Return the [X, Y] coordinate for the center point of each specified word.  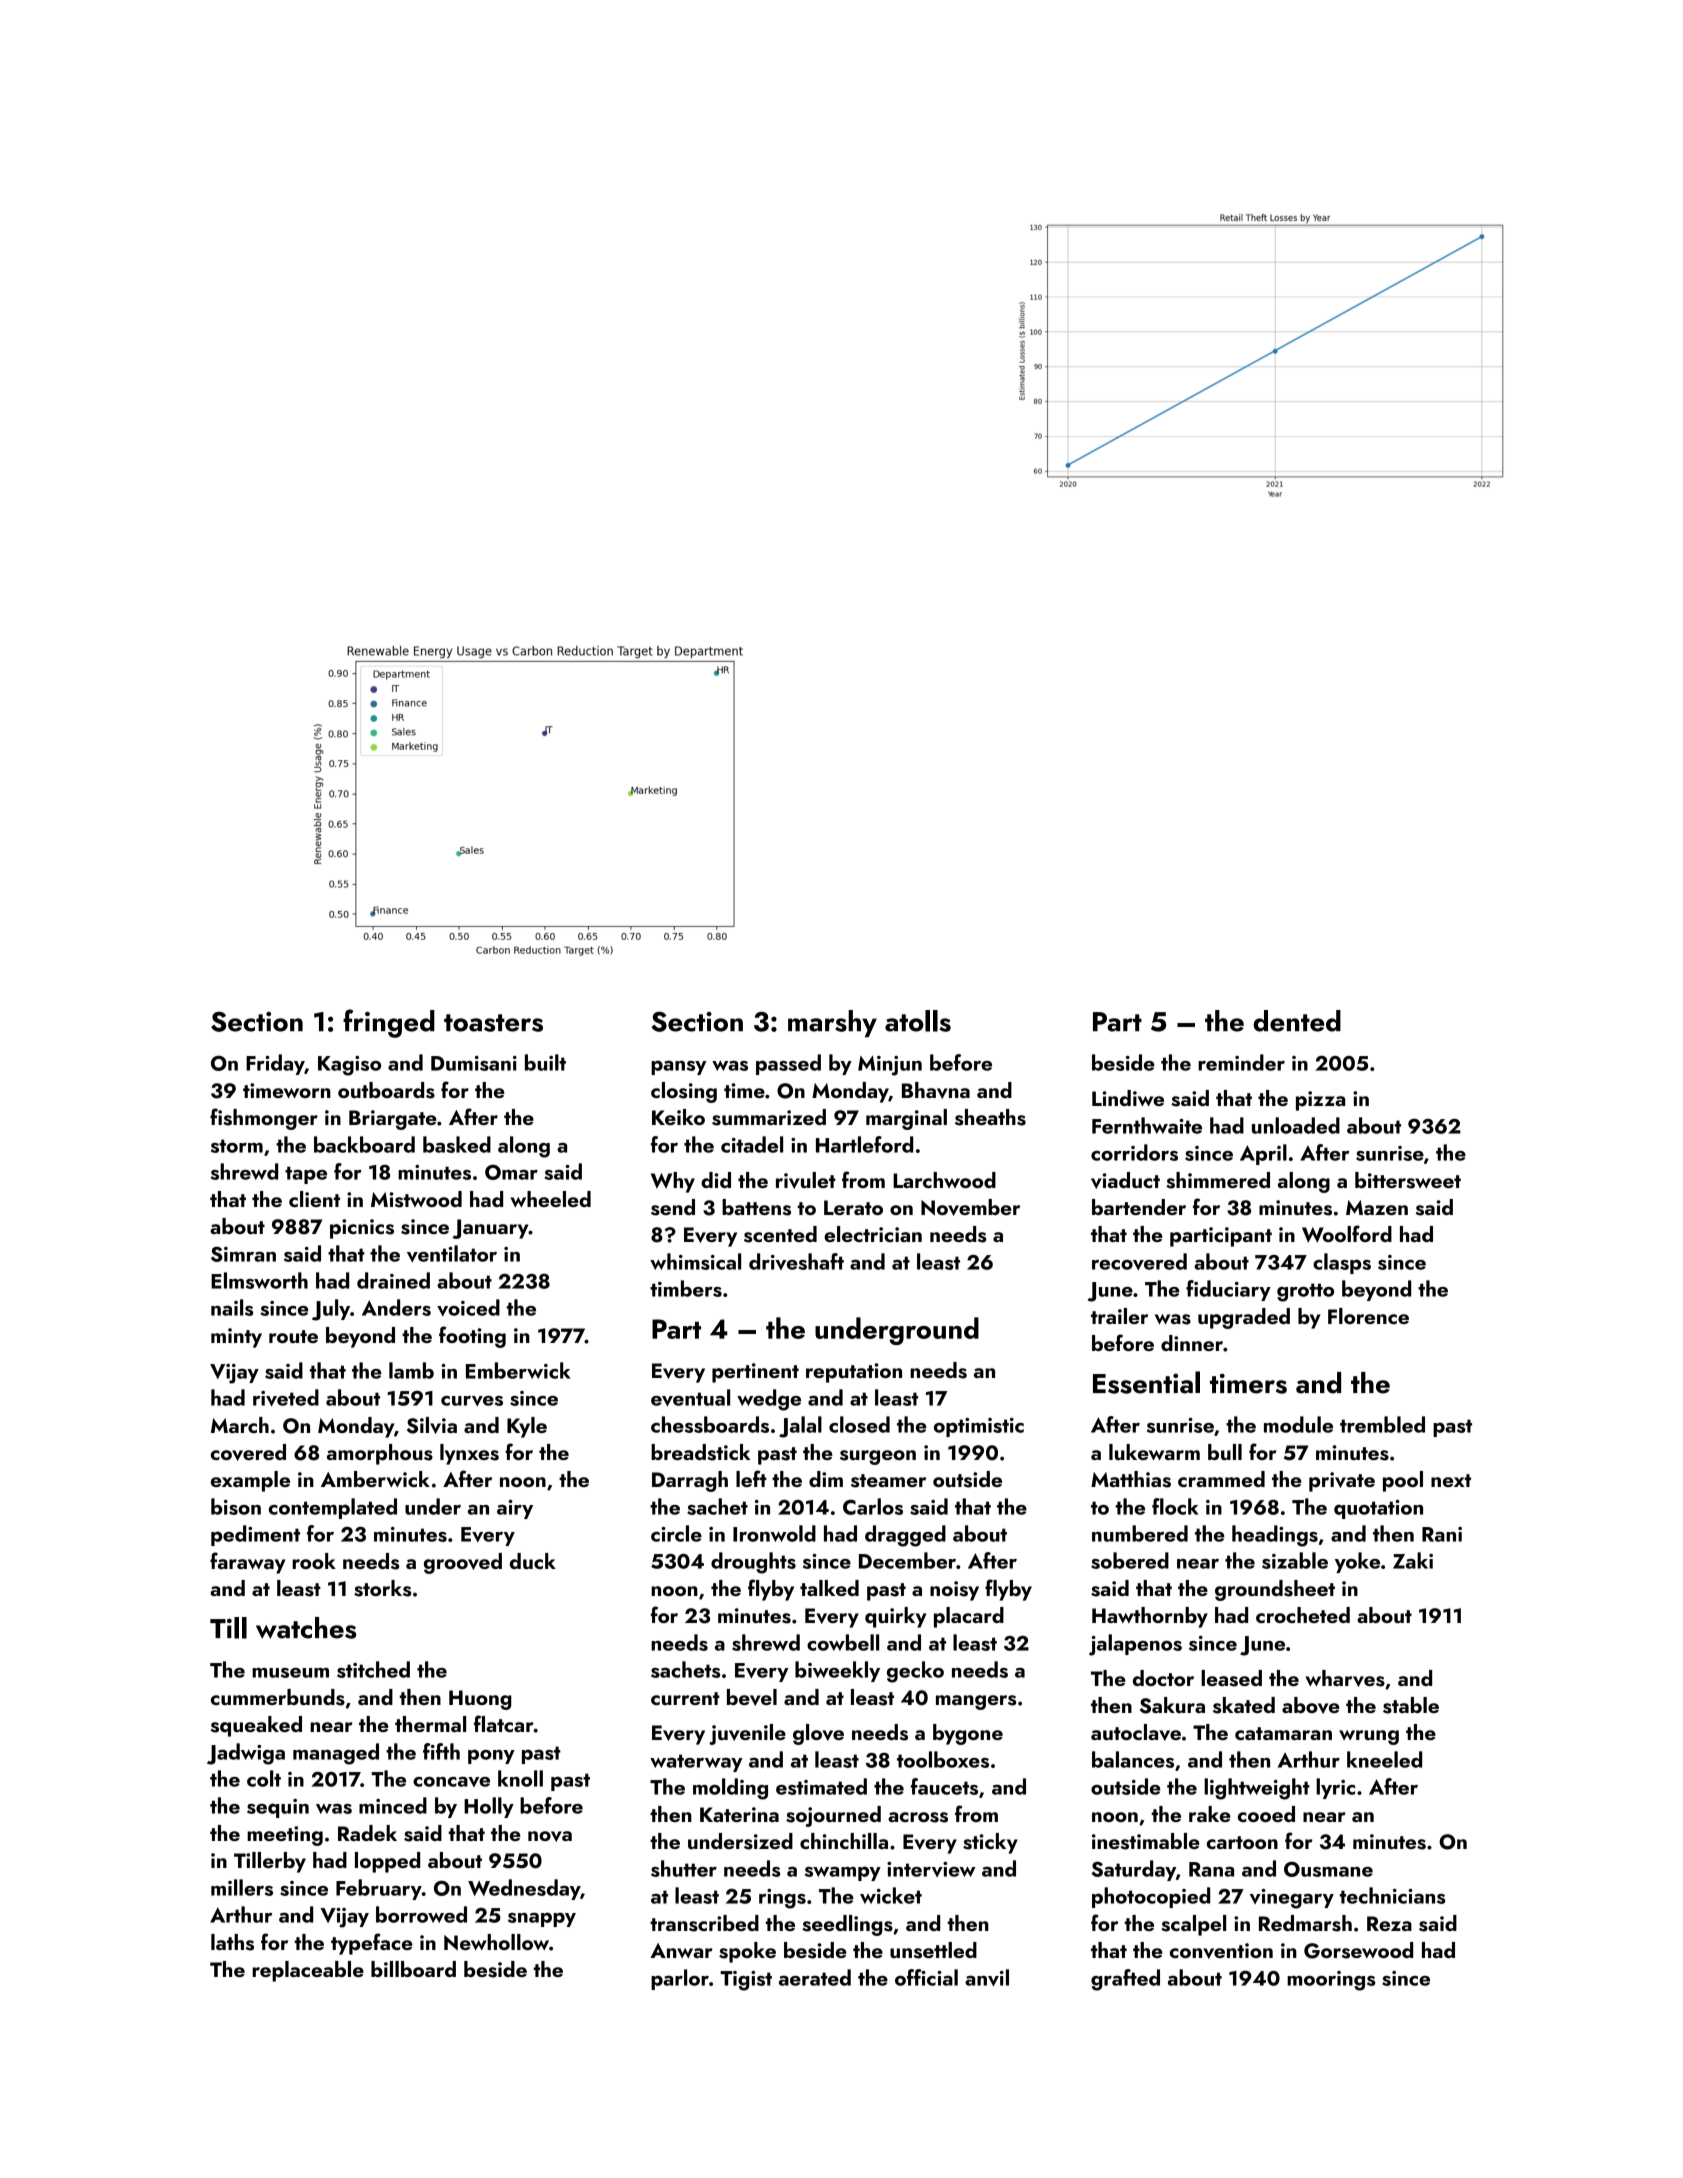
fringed [389, 1023]
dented [1297, 1021]
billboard [413, 1969]
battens [756, 1207]
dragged [905, 1536]
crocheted [1303, 1615]
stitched [373, 1669]
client [314, 1199]
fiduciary [1228, 1290]
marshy [832, 1023]
